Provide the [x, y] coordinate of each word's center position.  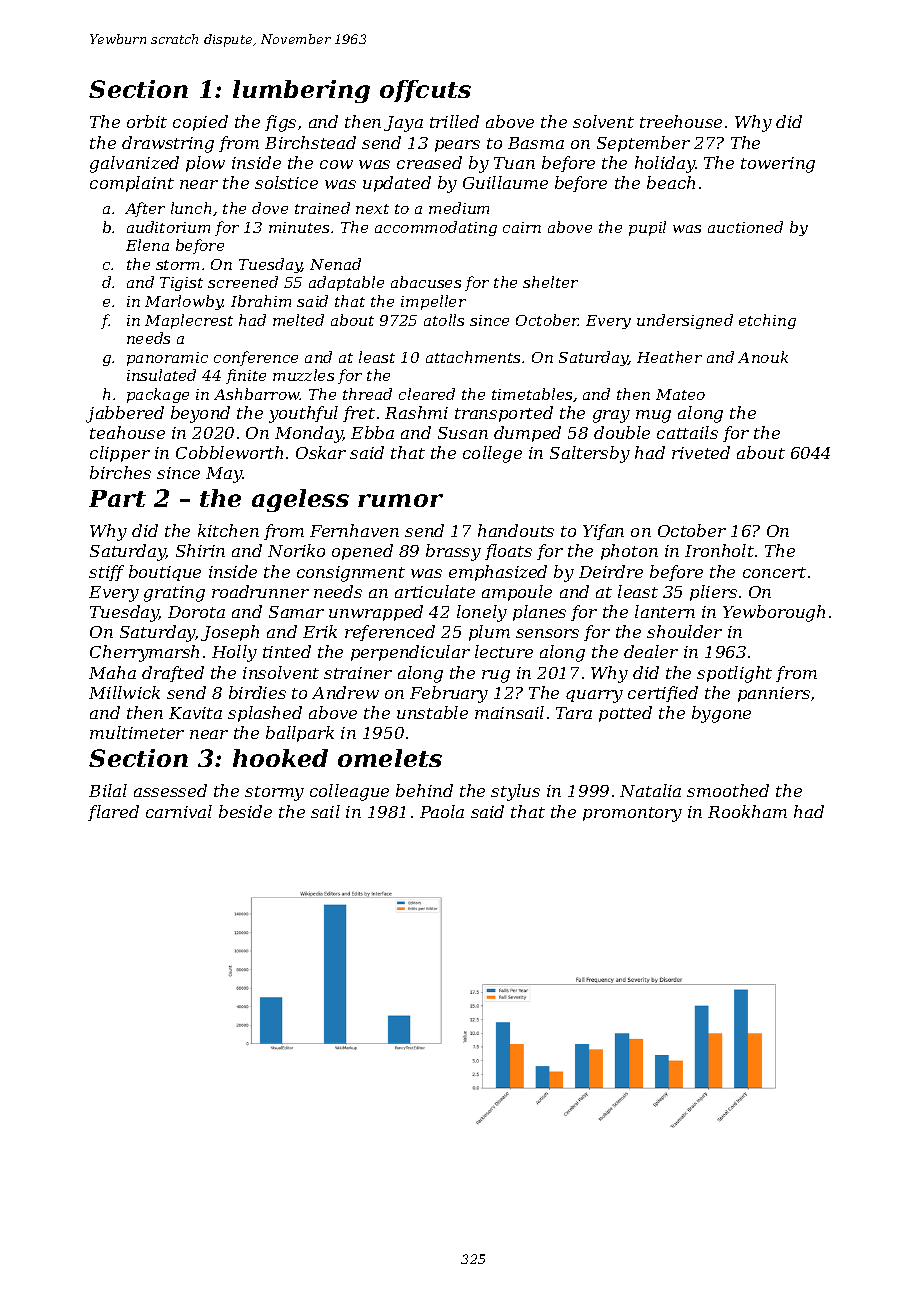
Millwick [124, 692]
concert [774, 572]
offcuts [425, 91]
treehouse [681, 121]
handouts [516, 530]
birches [120, 472]
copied [200, 123]
